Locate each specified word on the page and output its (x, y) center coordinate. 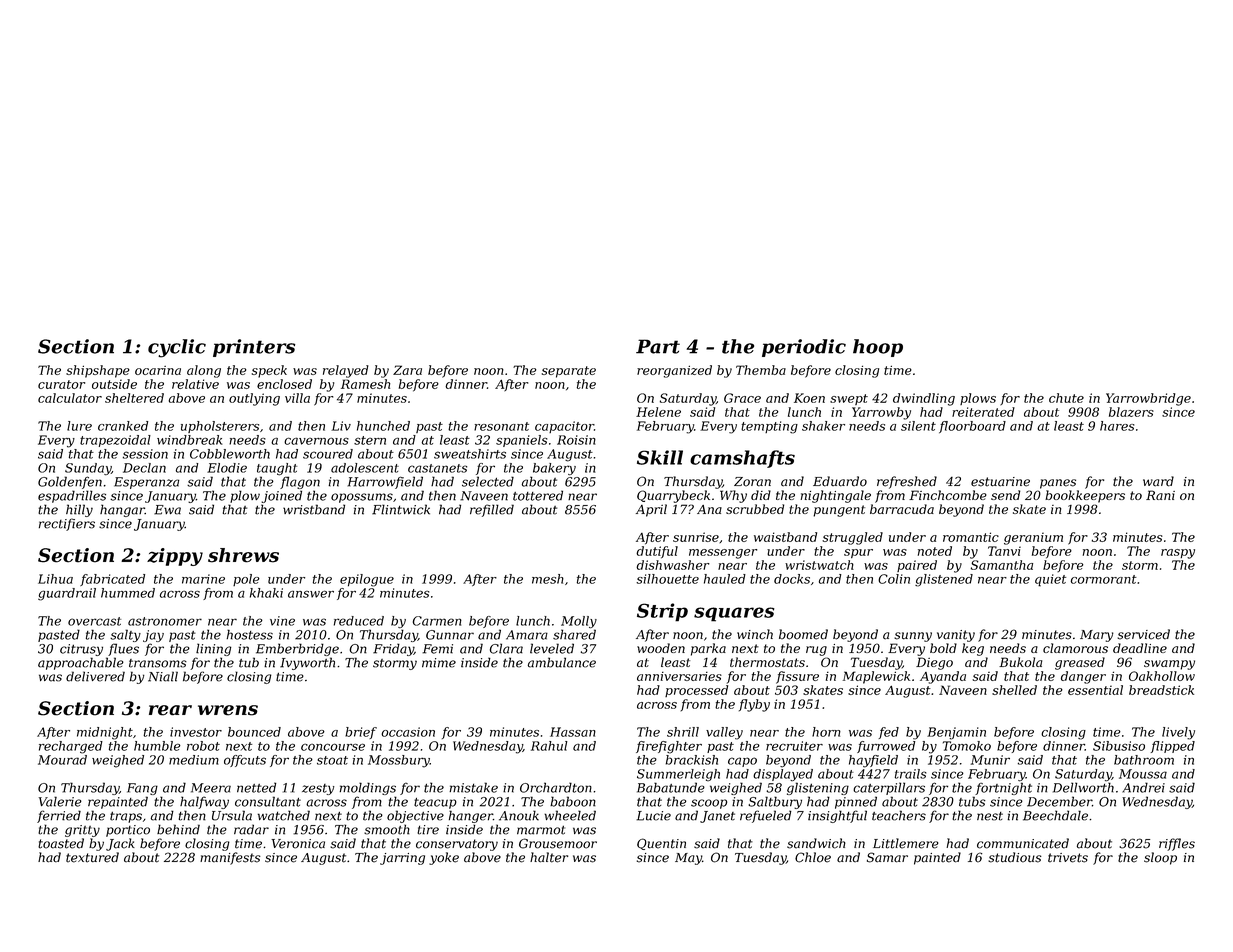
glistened (944, 580)
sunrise (696, 537)
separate (569, 372)
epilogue (367, 580)
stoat (332, 760)
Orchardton (556, 787)
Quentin (661, 844)
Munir (990, 760)
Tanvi (1004, 551)
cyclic (177, 348)
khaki (266, 593)
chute (1066, 398)
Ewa (167, 510)
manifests (230, 858)
